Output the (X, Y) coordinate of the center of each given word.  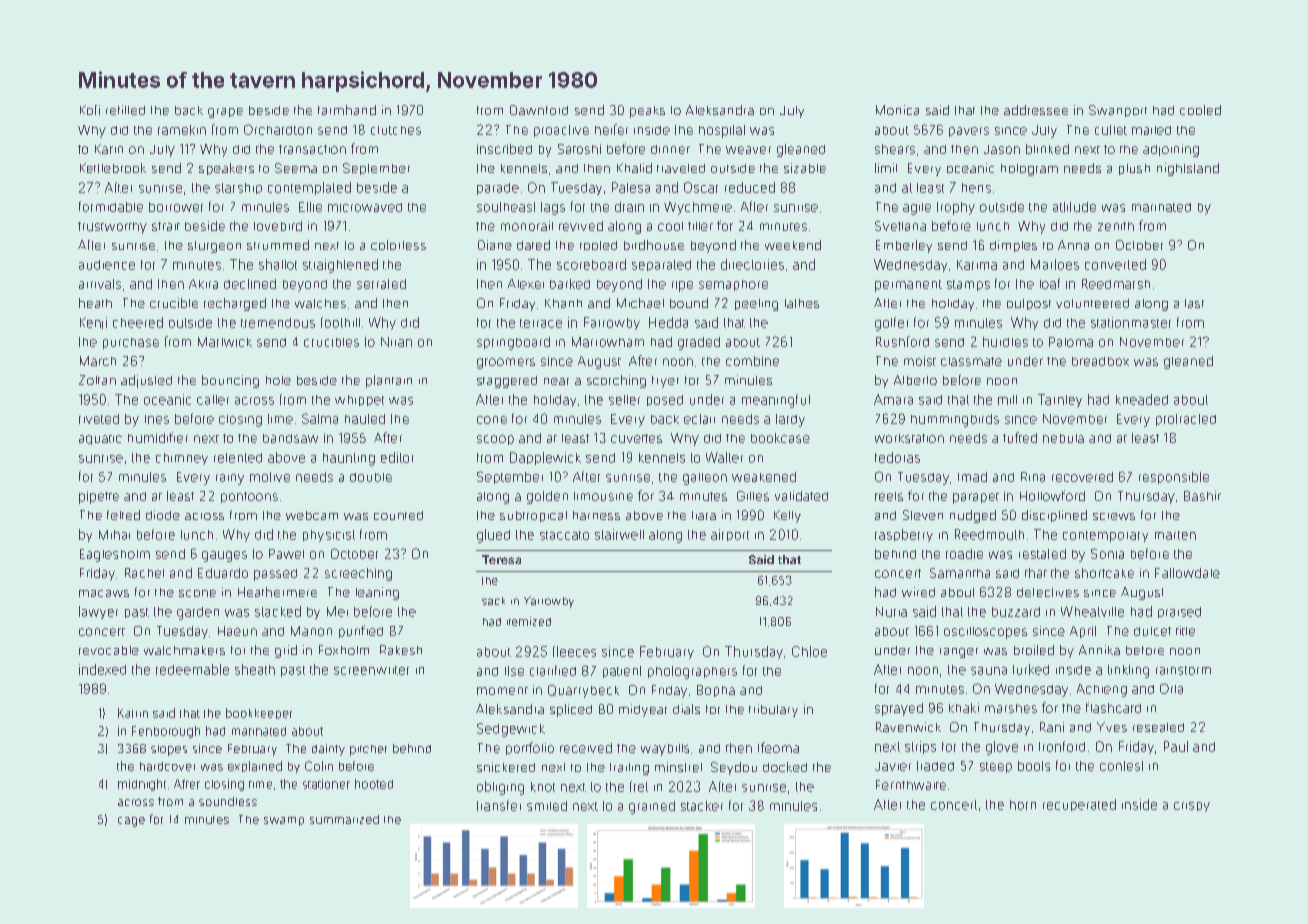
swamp (284, 821)
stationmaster (1131, 322)
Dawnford (539, 110)
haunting (349, 459)
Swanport (1118, 111)
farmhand (347, 110)
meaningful (776, 401)
